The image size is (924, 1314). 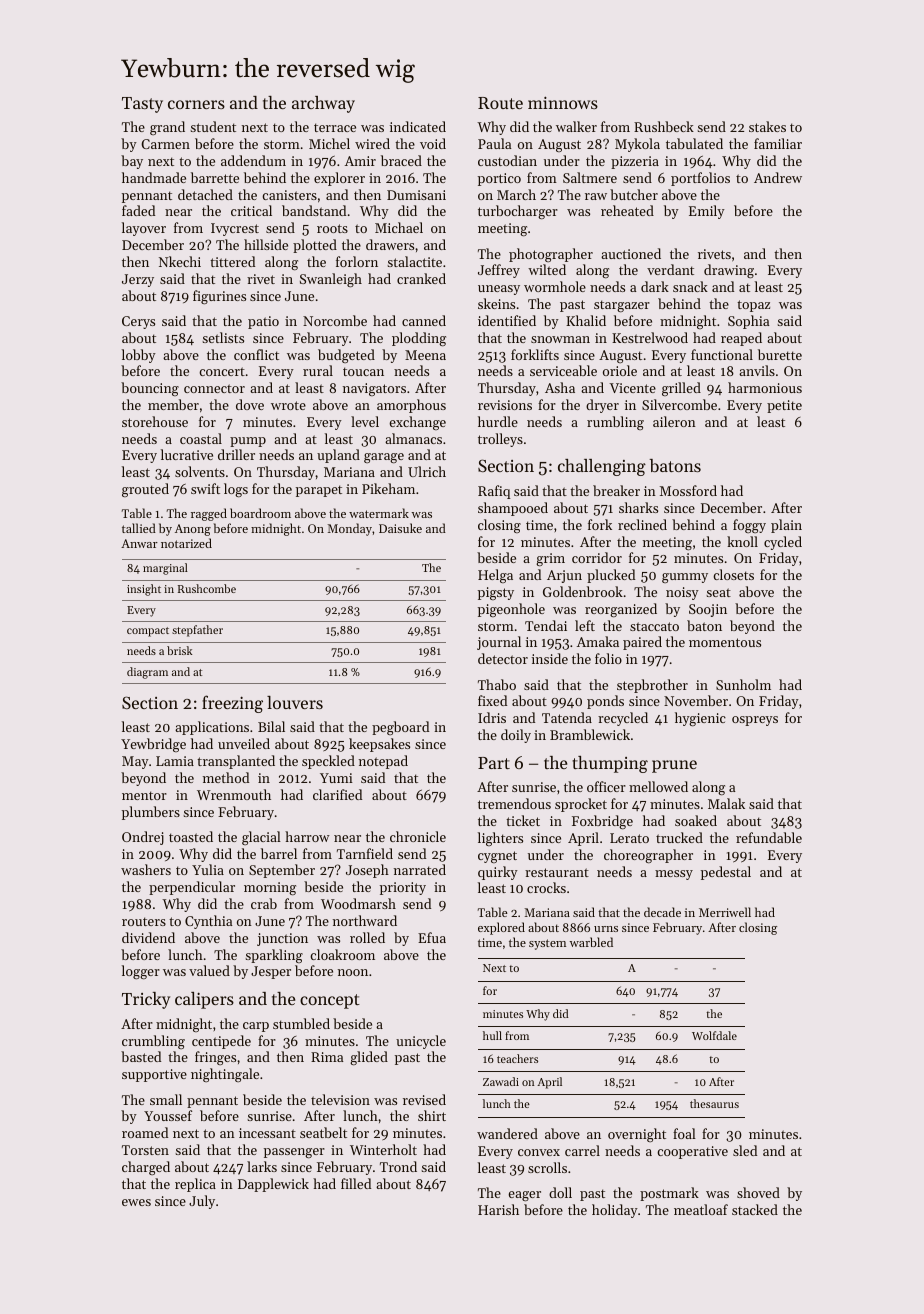 What do you see at coordinates (722, 354) in the document?
I see `functional` at bounding box center [722, 354].
